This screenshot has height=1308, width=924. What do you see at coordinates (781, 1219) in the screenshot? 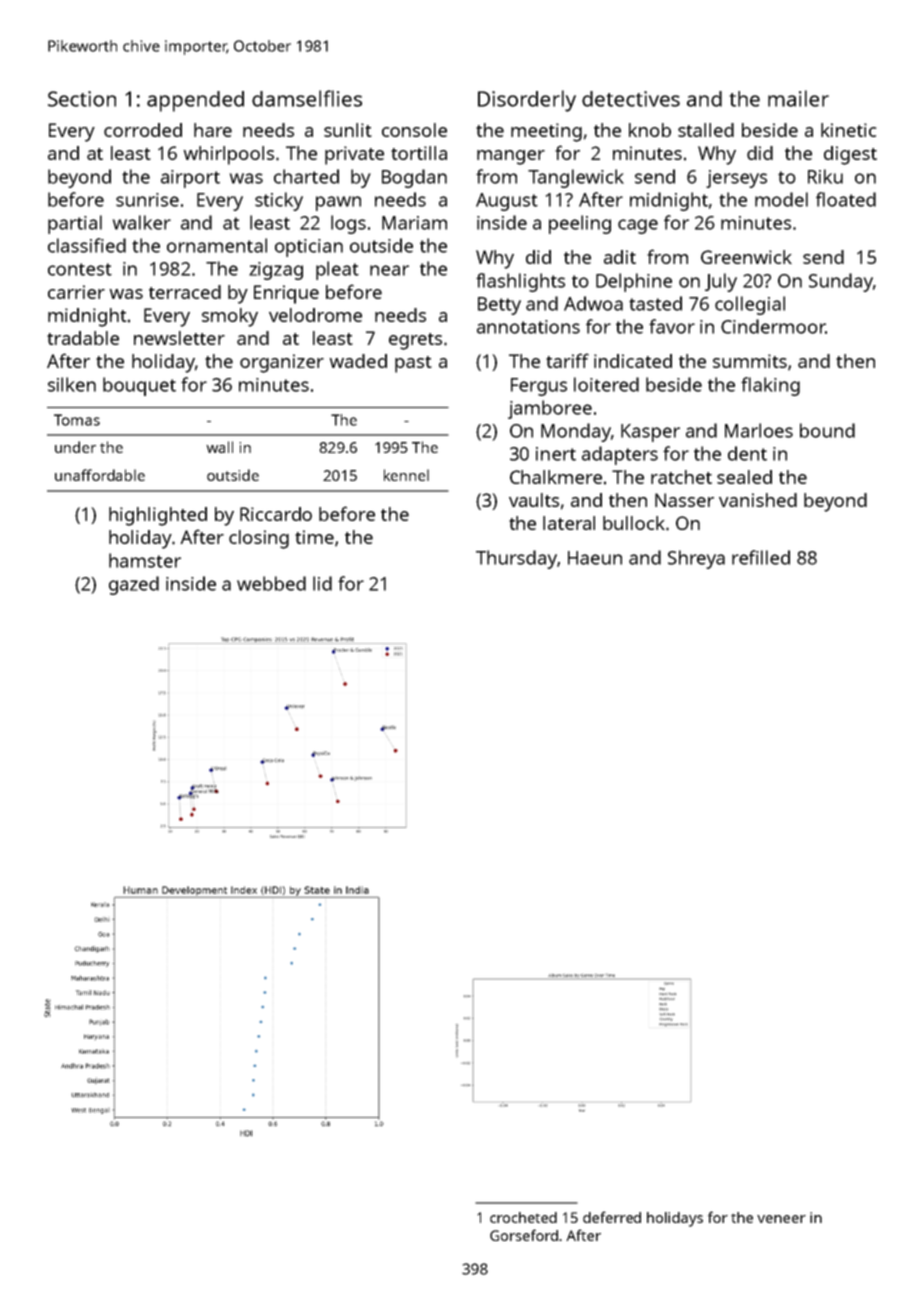
I see `veneer` at bounding box center [781, 1219].
